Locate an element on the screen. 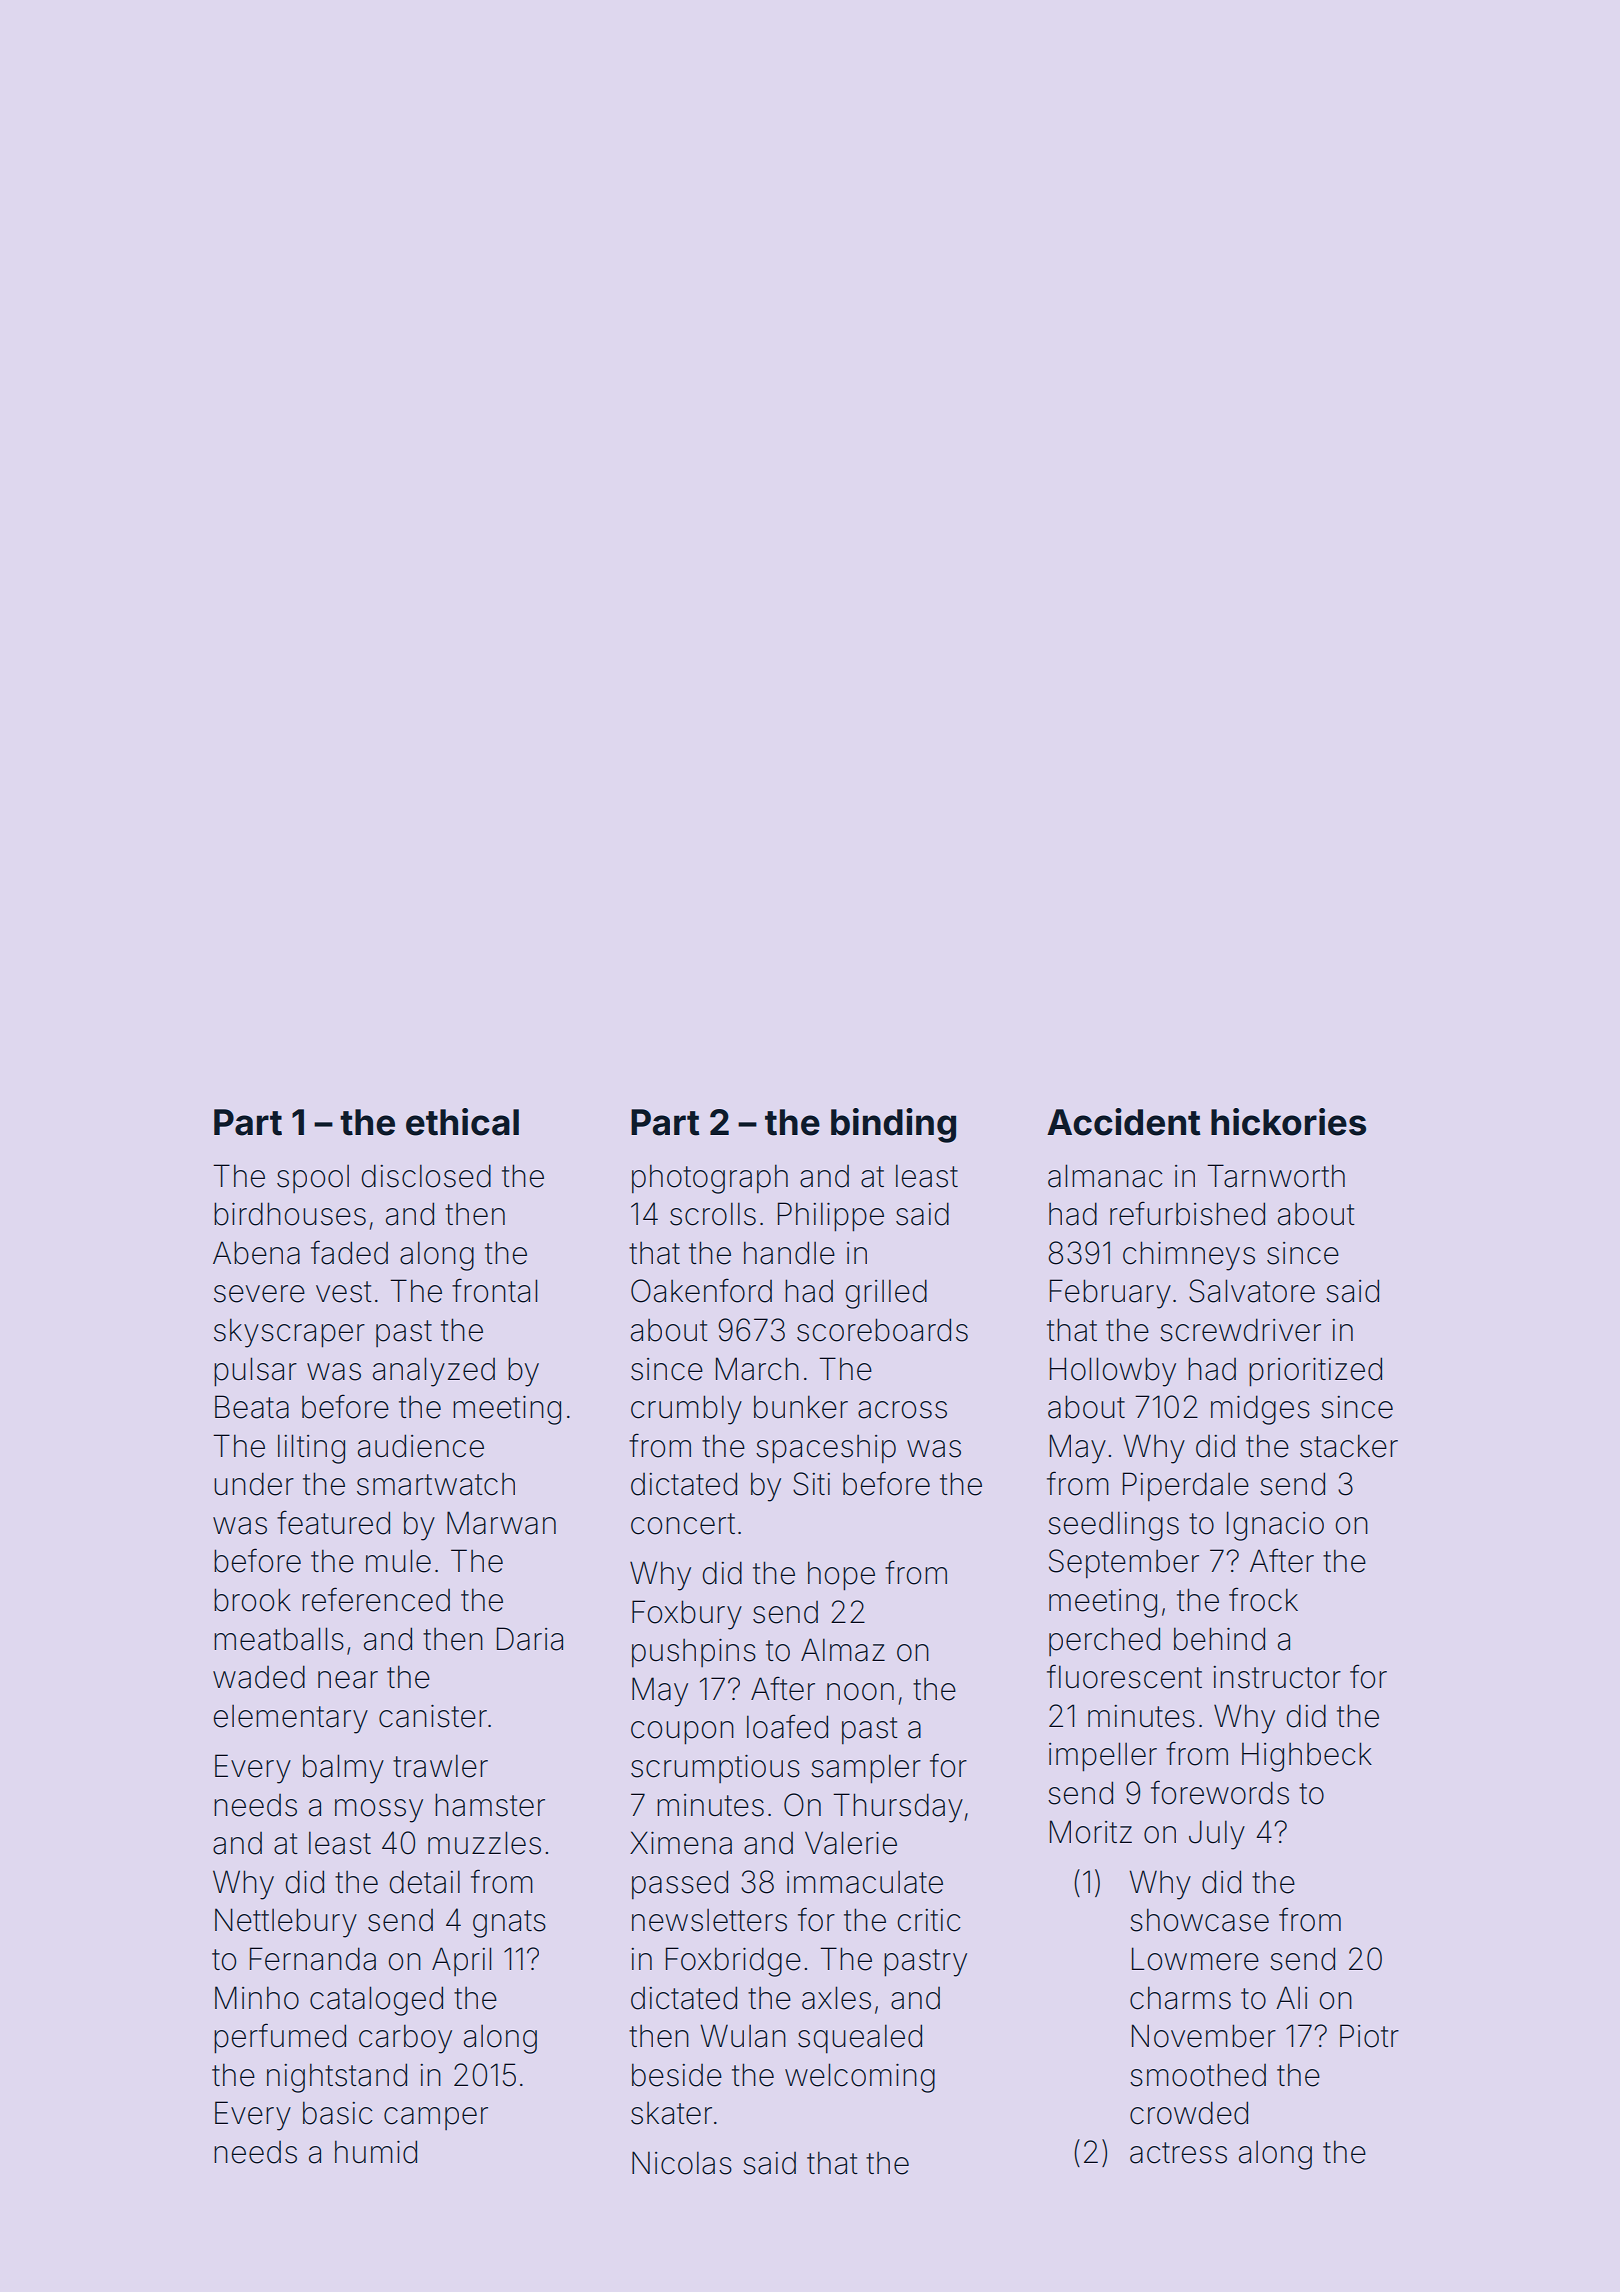  stacker is located at coordinates (1349, 1446).
